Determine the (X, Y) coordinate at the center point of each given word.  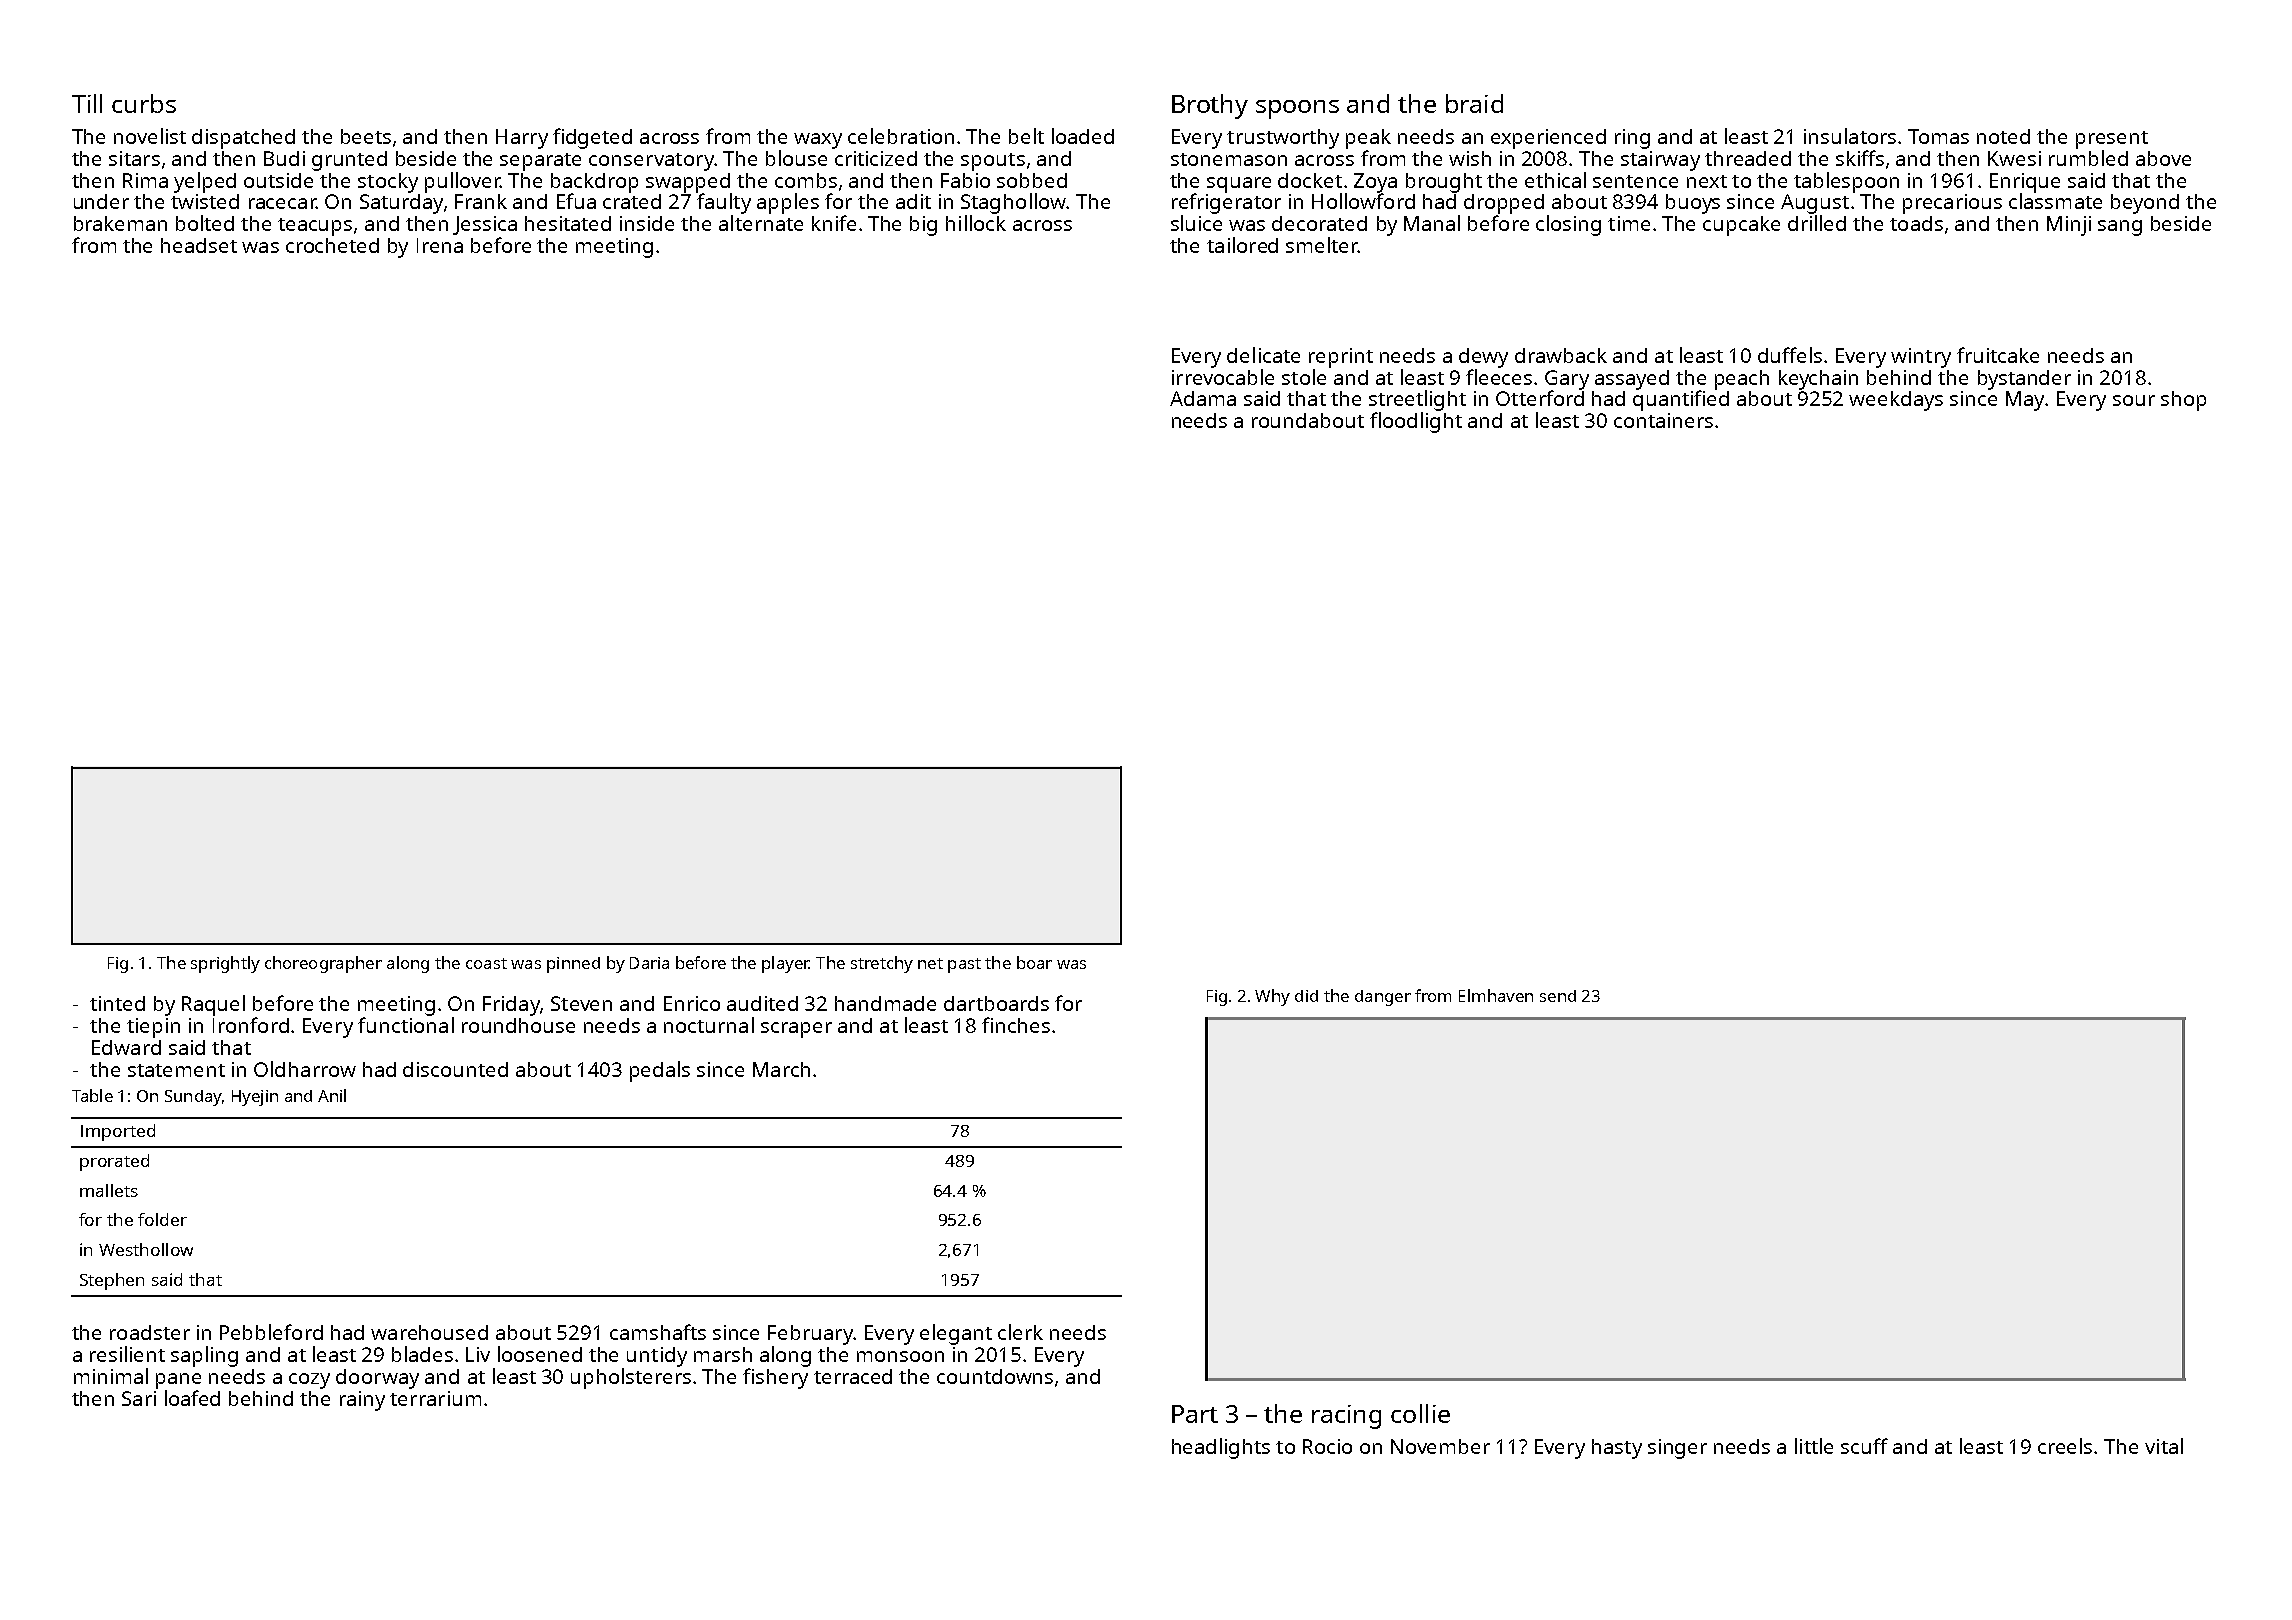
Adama (1203, 398)
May (2025, 401)
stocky (388, 183)
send (1558, 996)
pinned (573, 965)
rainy (362, 1401)
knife (834, 223)
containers (1663, 420)
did (1306, 996)
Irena (440, 245)
